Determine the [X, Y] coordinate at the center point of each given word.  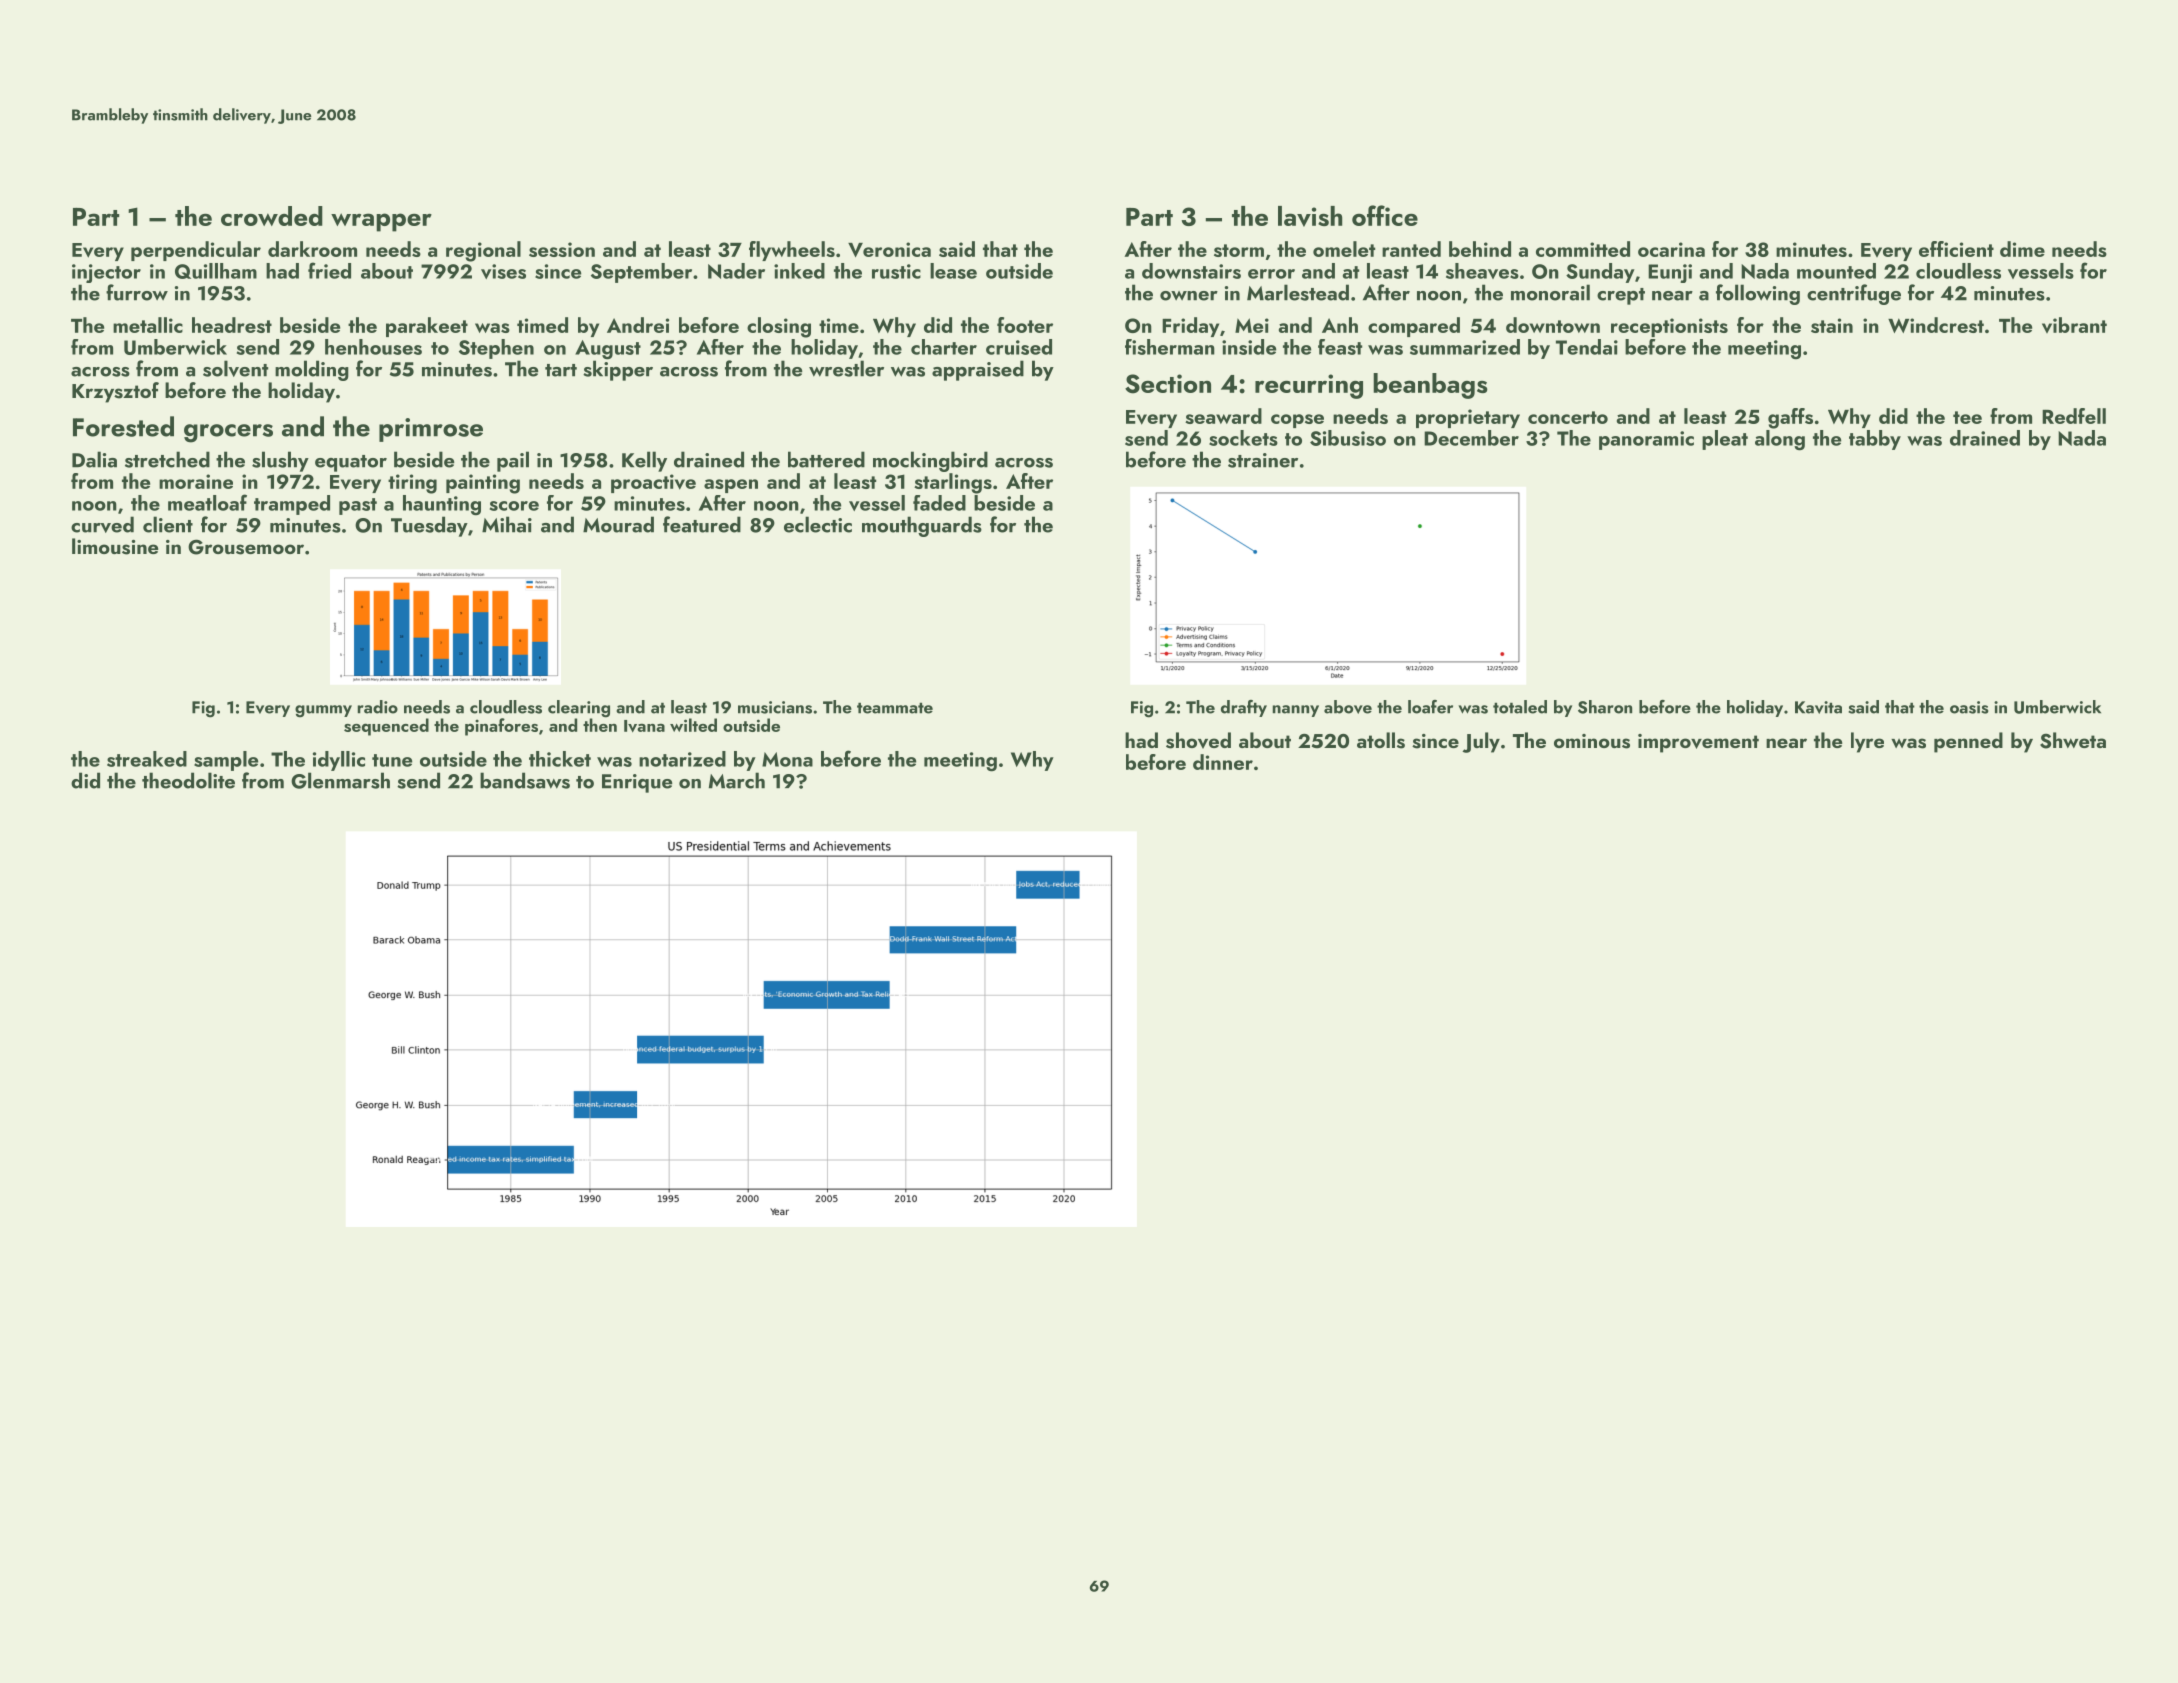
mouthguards [922, 526]
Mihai [507, 524]
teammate [895, 708]
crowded [272, 216]
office [1385, 215]
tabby [1875, 440]
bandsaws [525, 780]
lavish [1310, 216]
